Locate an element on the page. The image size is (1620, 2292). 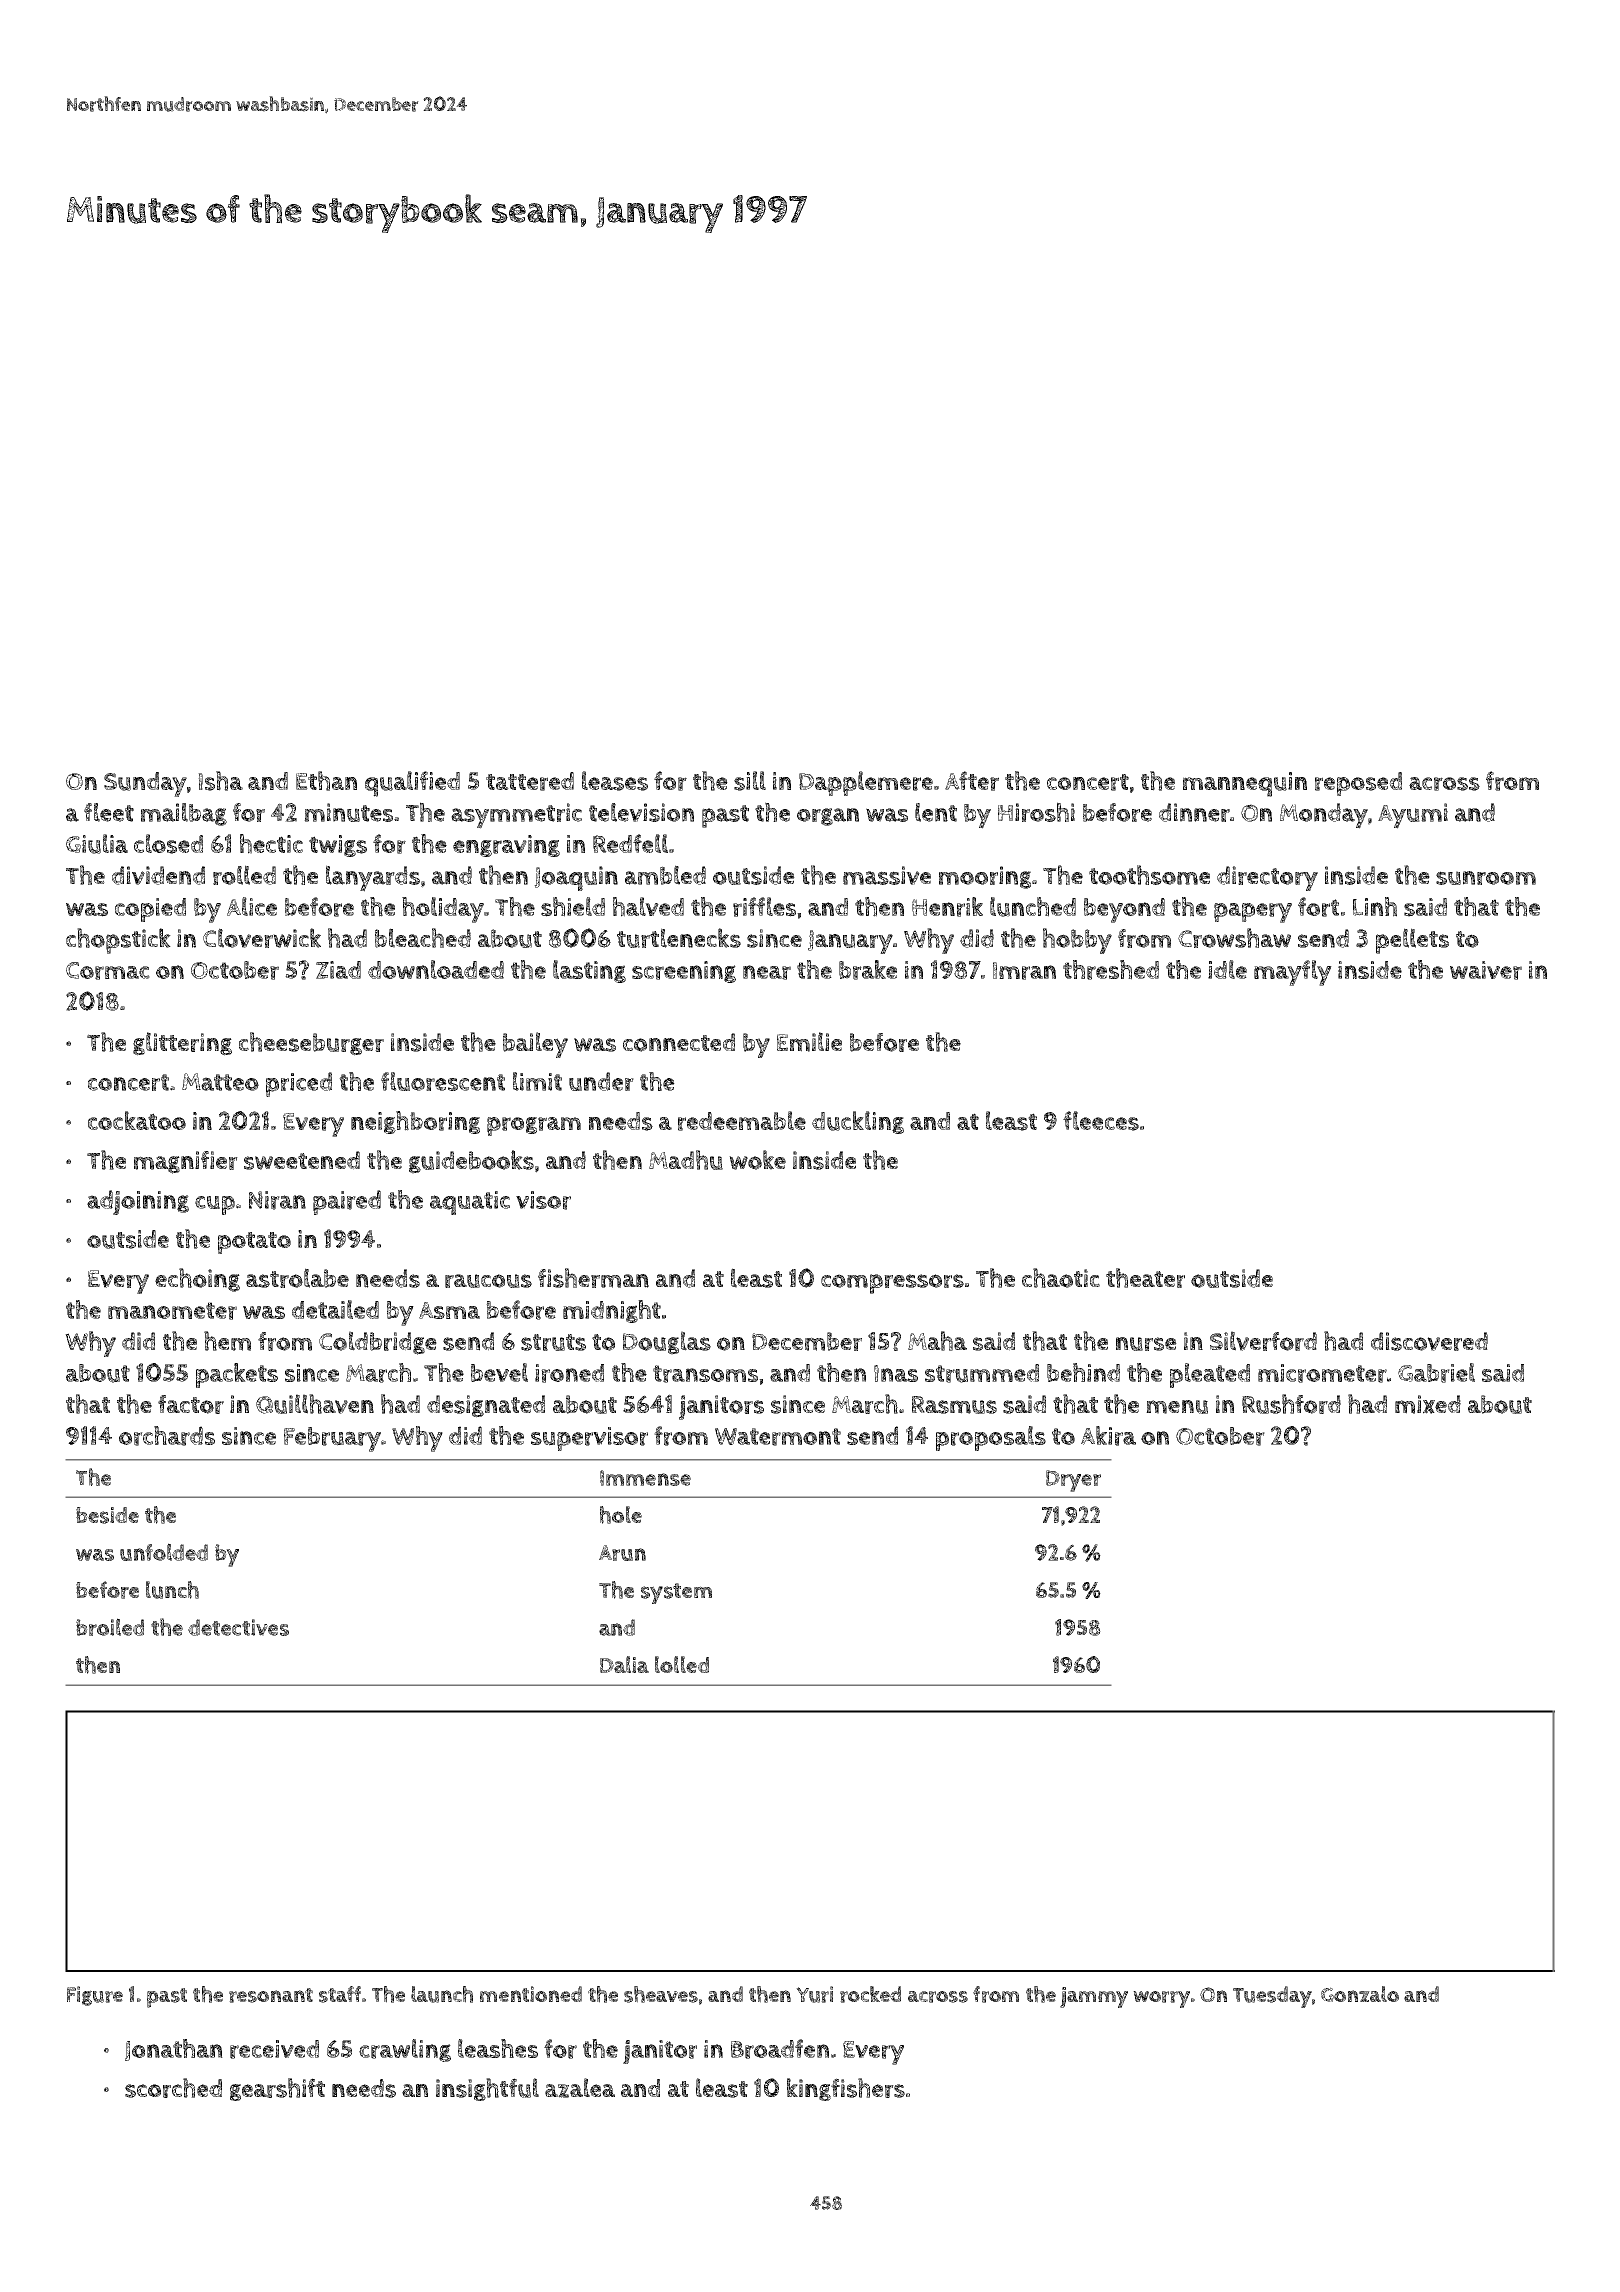
Gonzalo is located at coordinates (1360, 1994).
